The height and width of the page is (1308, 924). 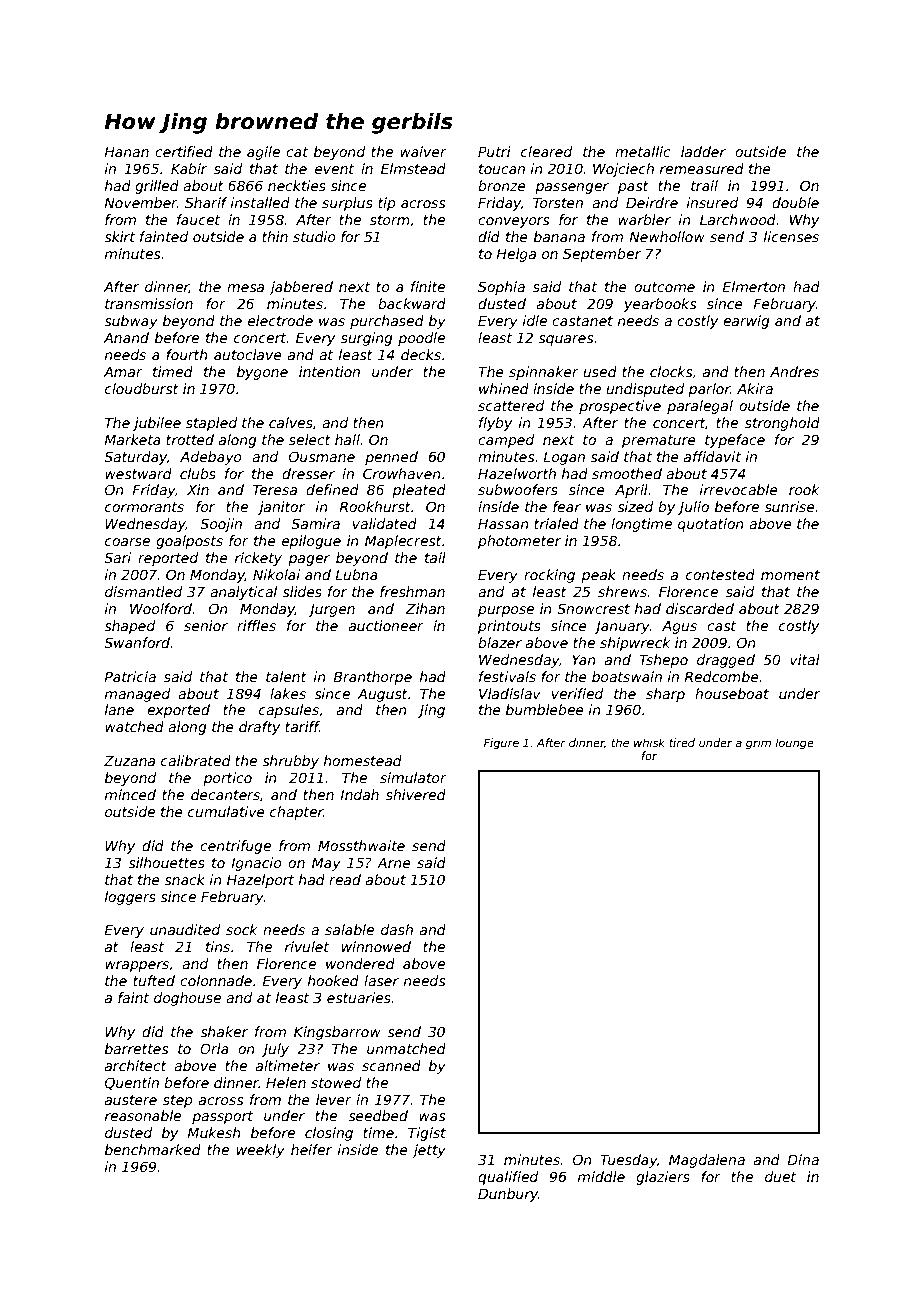 I want to click on Tigist, so click(x=427, y=1134).
